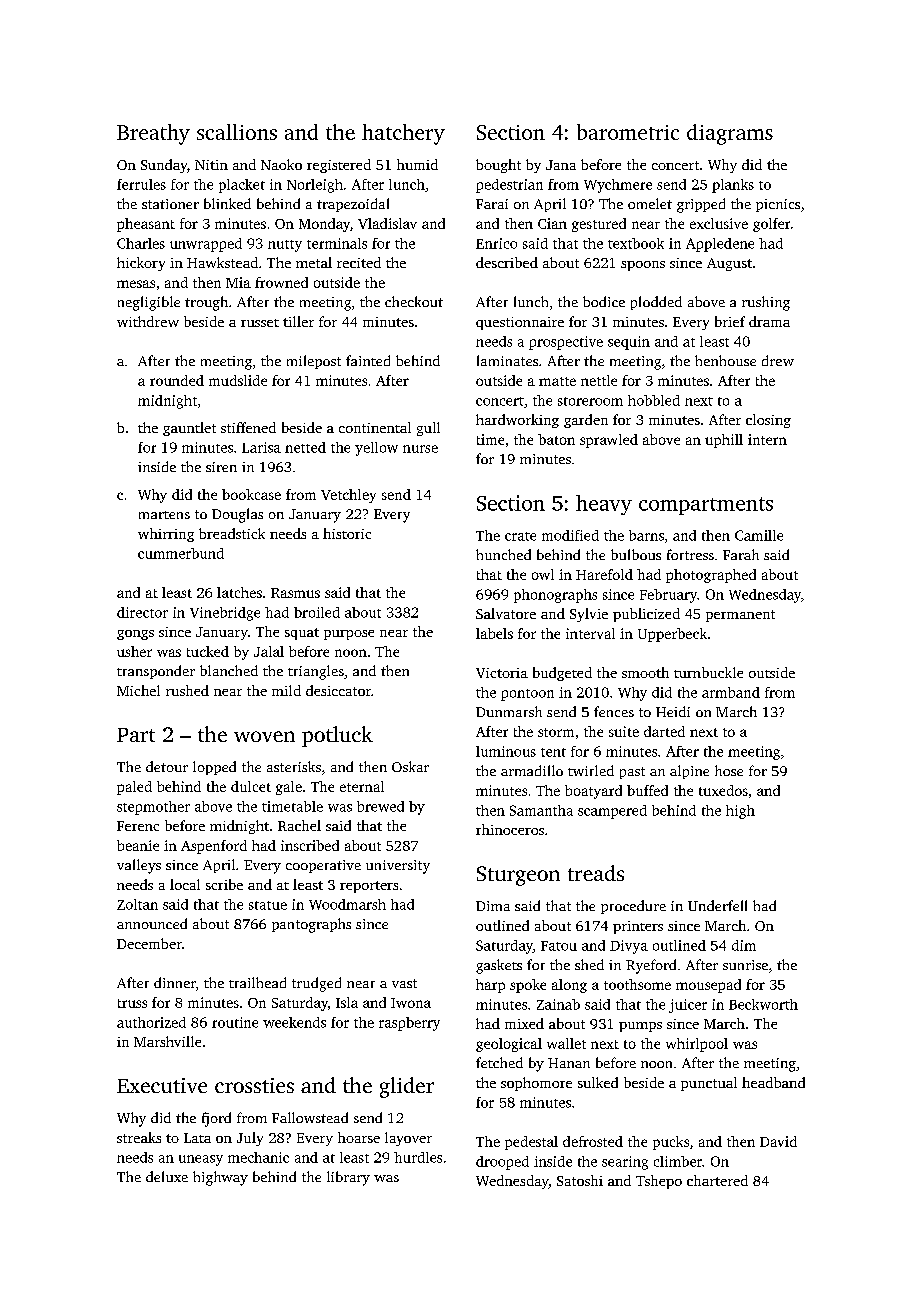  What do you see at coordinates (628, 132) in the screenshot?
I see `barometric` at bounding box center [628, 132].
